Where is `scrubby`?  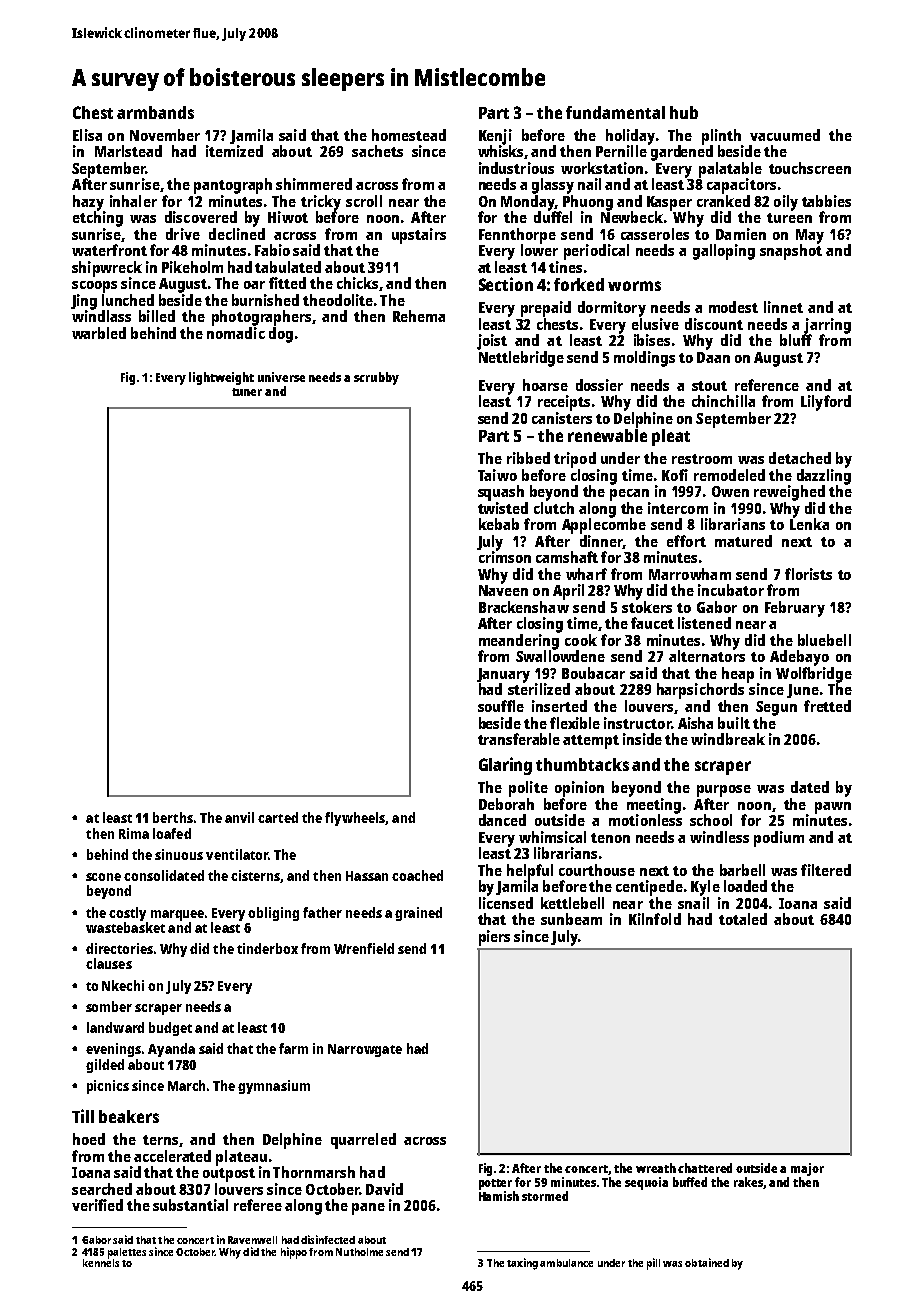 scrubby is located at coordinates (376, 378).
